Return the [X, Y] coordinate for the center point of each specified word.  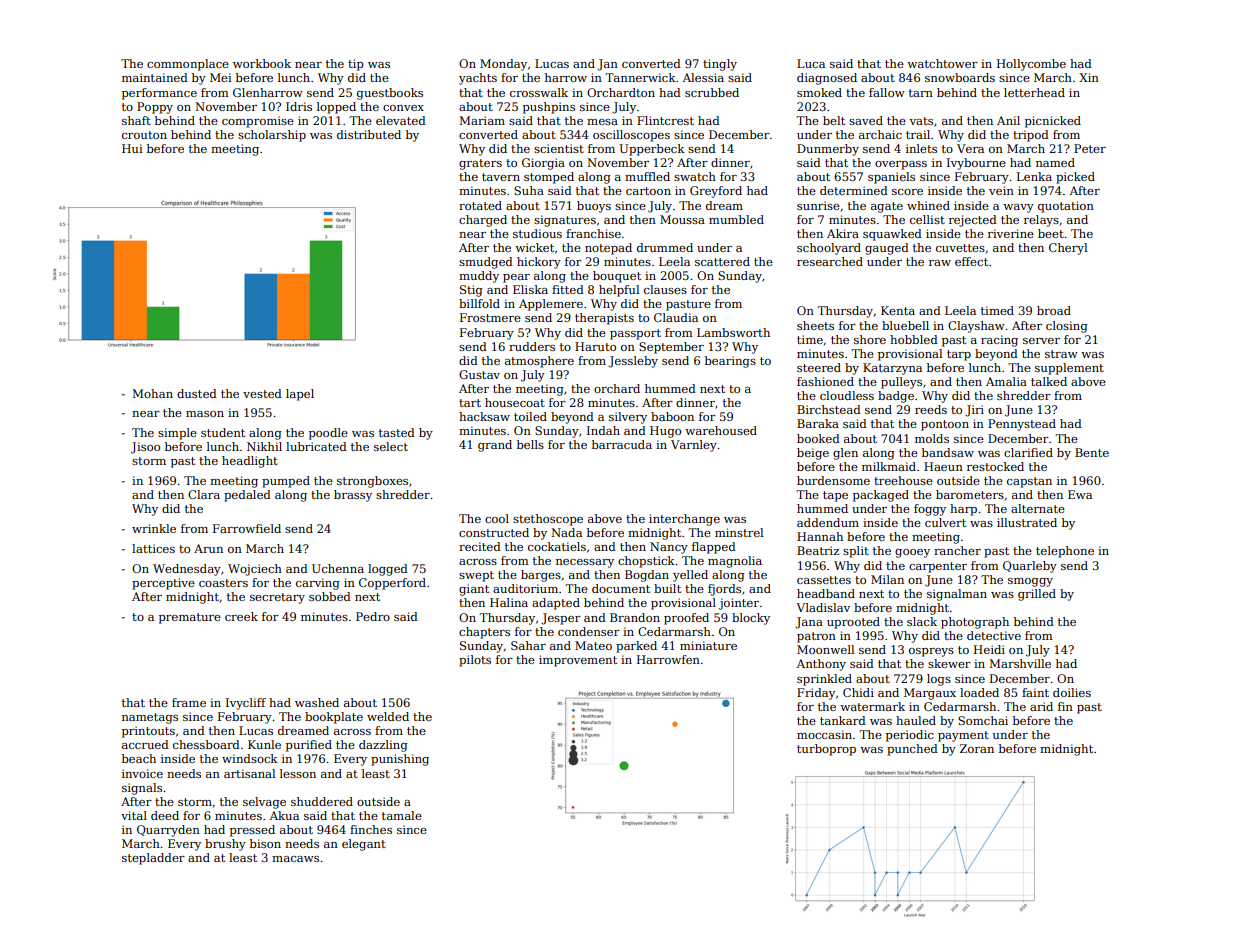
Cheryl [1068, 249]
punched [912, 750]
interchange [684, 520]
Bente [1092, 452]
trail [918, 134]
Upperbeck [652, 150]
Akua [284, 815]
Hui [132, 148]
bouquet [617, 277]
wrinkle [154, 528]
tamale [402, 815]
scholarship [272, 136]
